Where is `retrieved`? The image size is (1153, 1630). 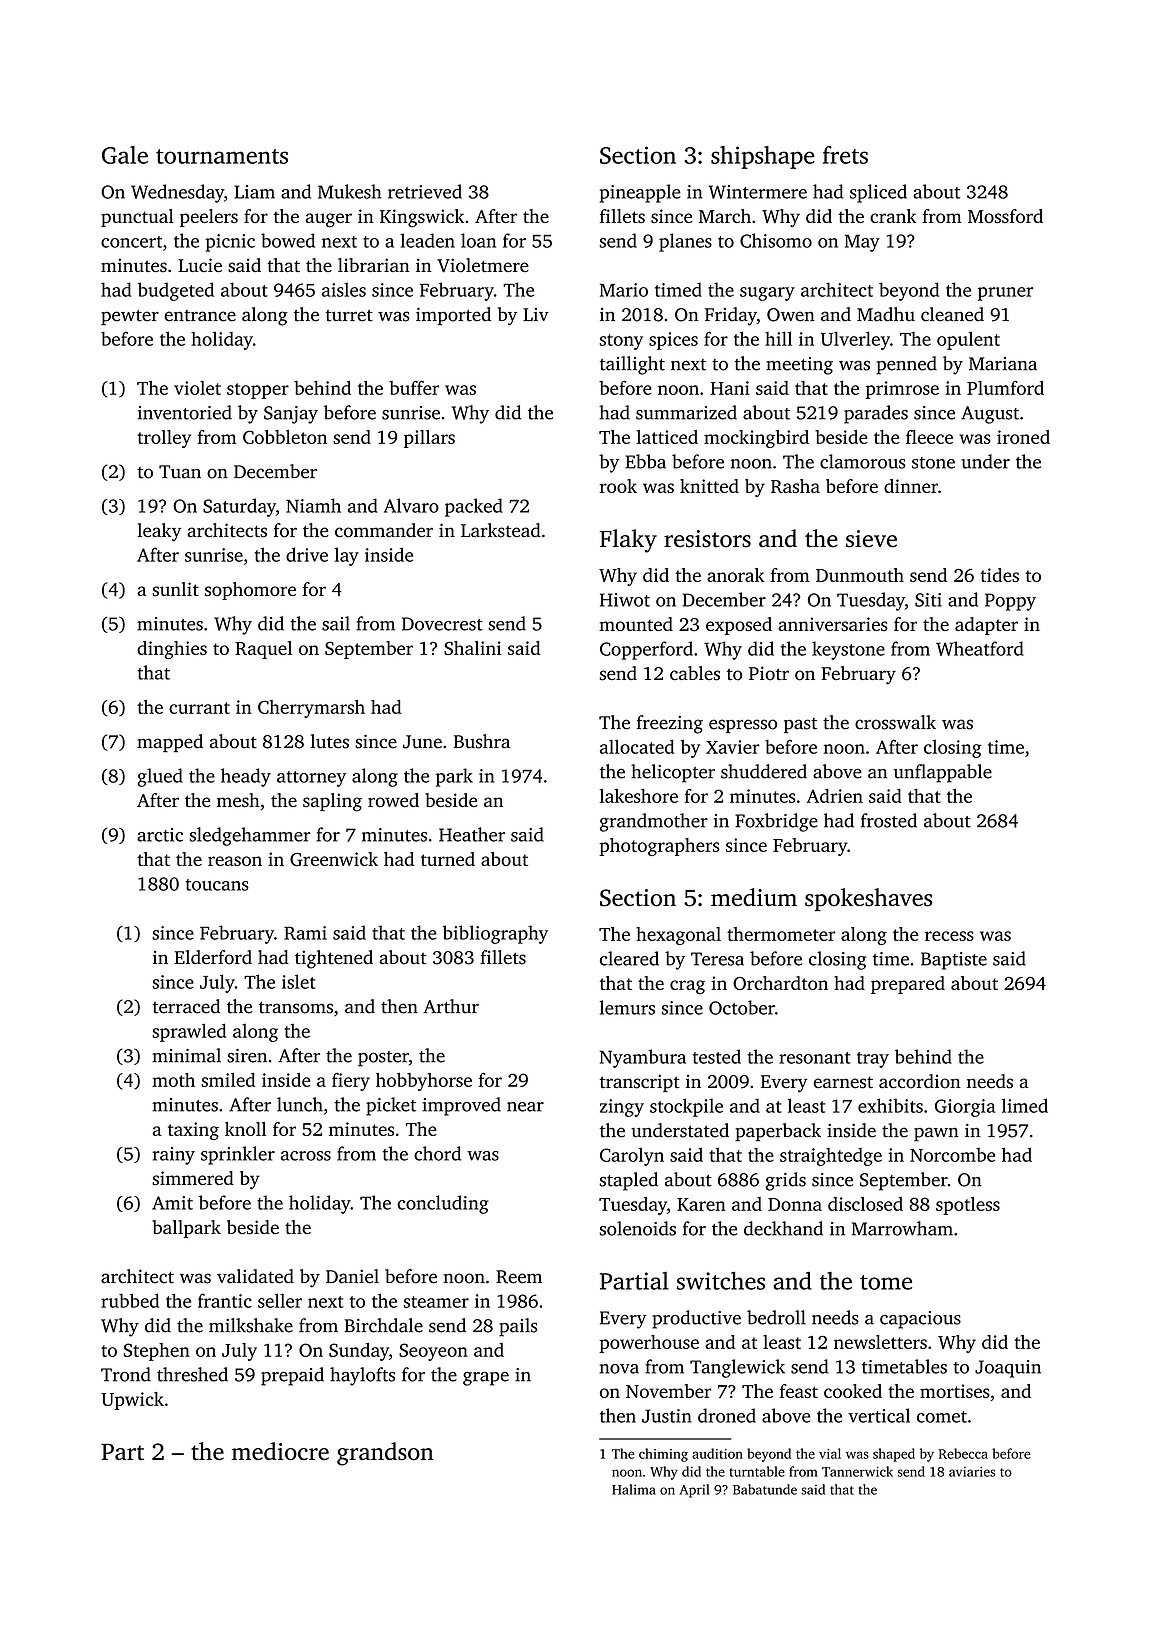 retrieved is located at coordinates (425, 191).
